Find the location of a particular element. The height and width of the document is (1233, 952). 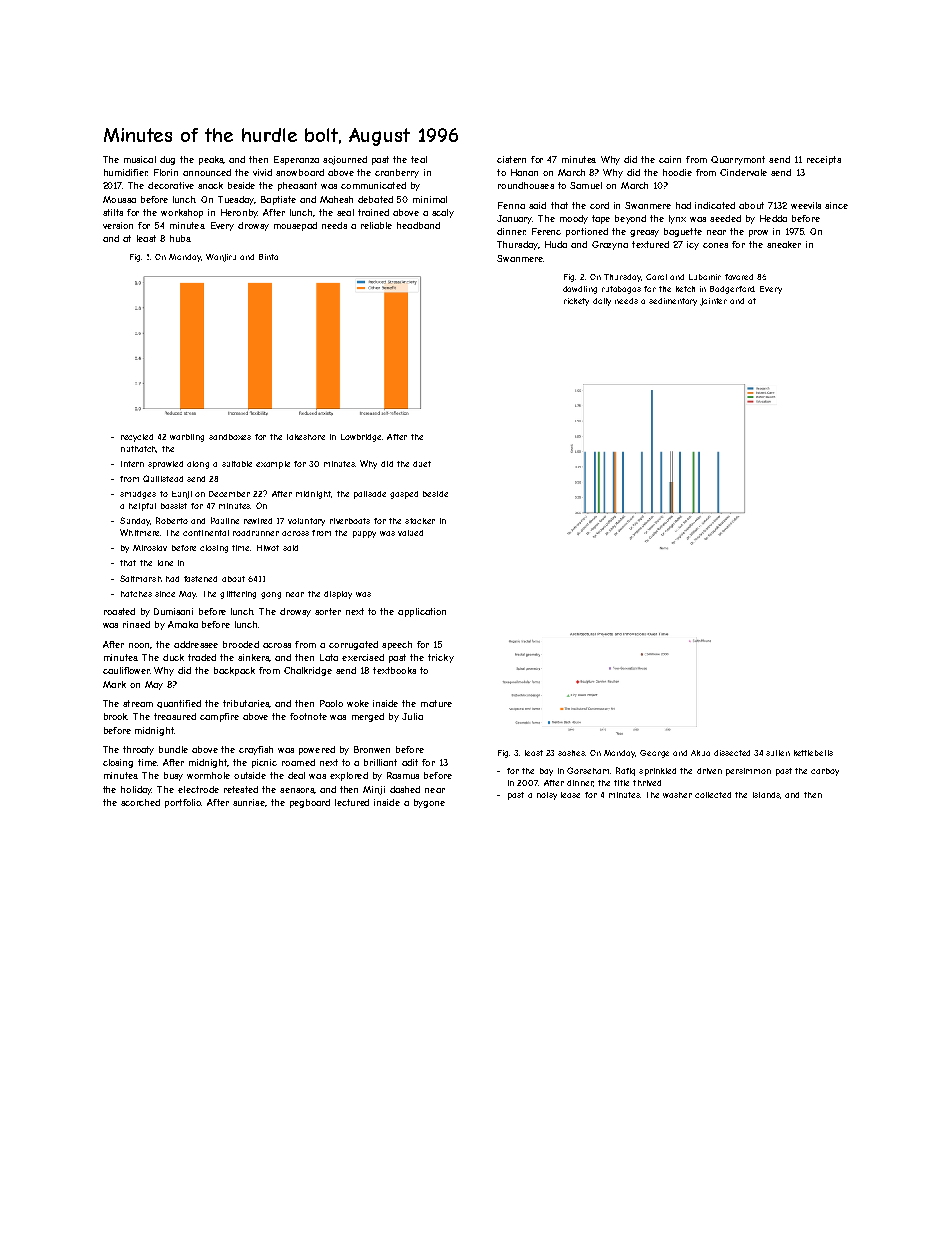

Carol is located at coordinates (656, 277).
